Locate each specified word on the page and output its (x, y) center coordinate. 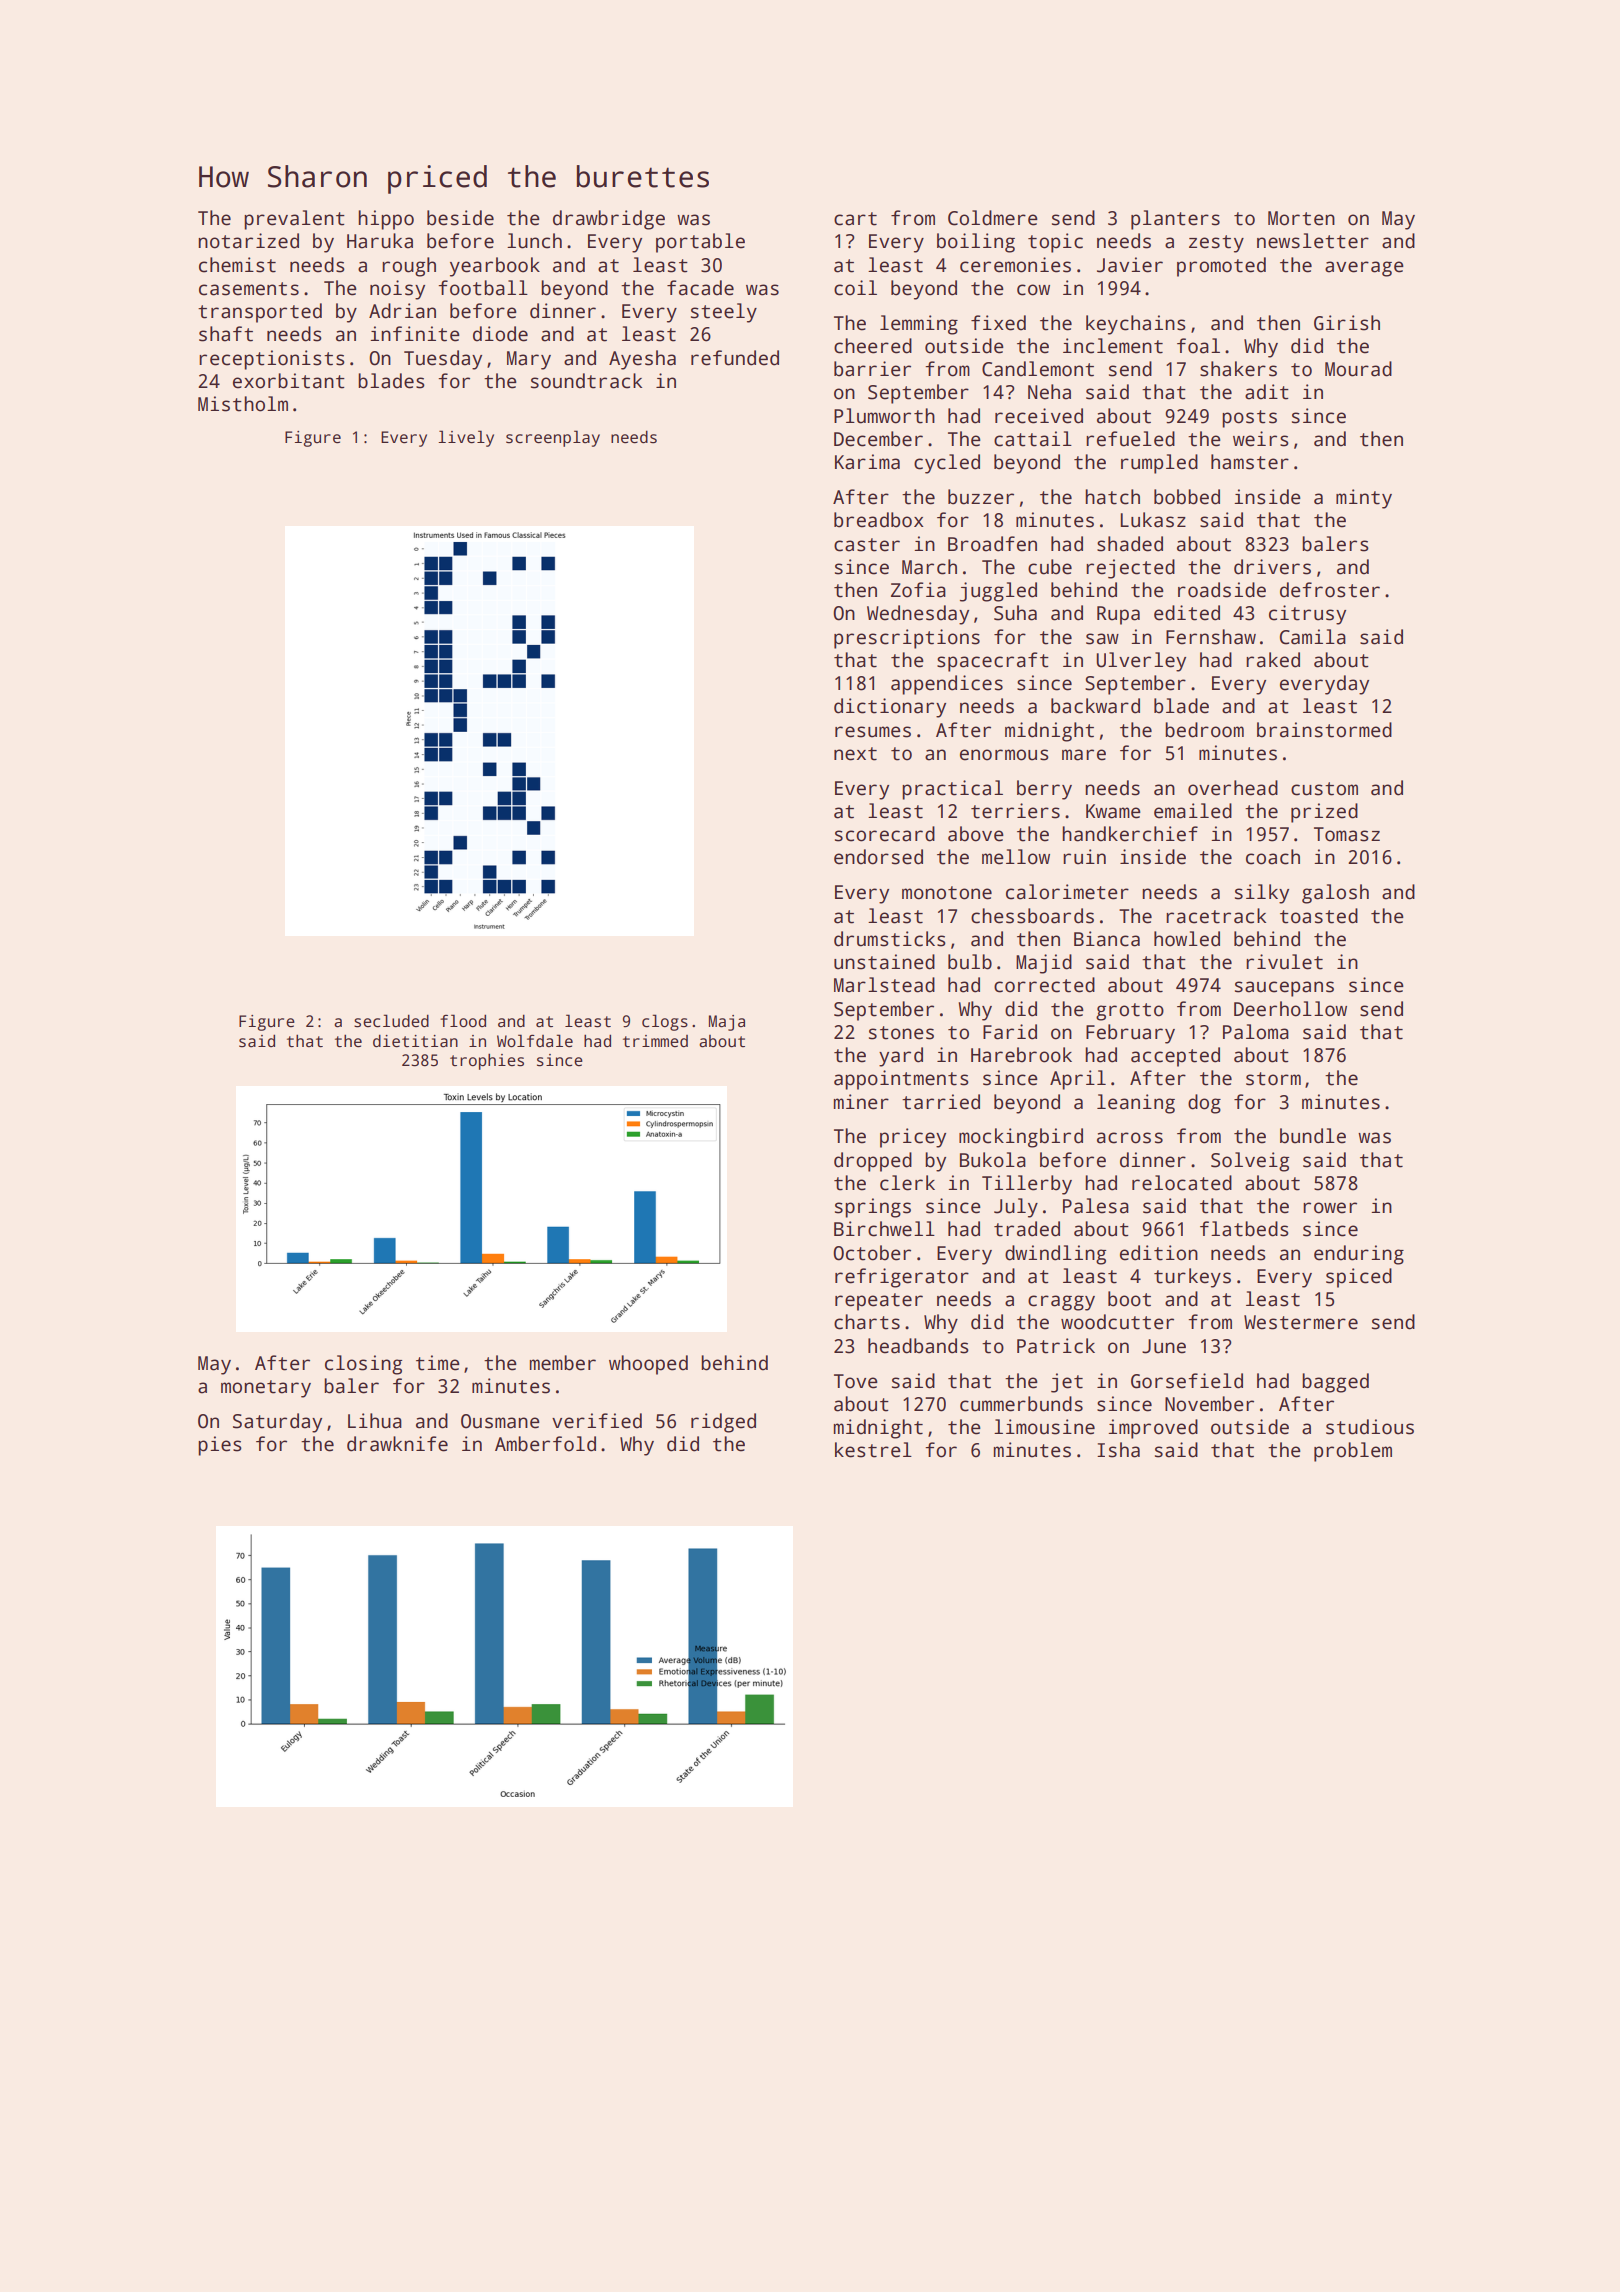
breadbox (879, 520)
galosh (1335, 894)
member (563, 1363)
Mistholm (243, 404)
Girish (1347, 323)
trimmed (655, 1041)
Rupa (1118, 615)
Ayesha (642, 360)
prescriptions (907, 639)
